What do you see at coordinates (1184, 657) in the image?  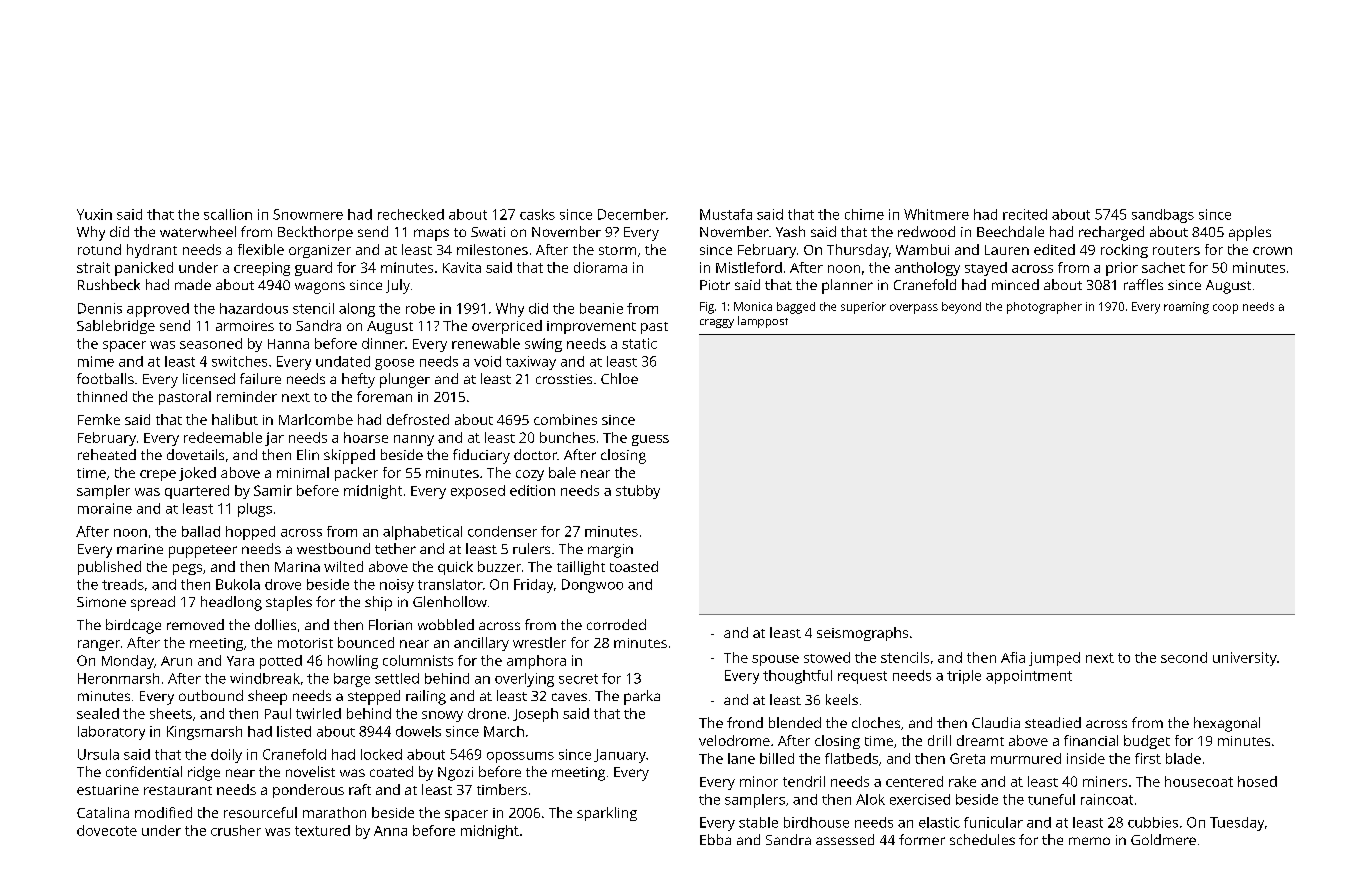 I see `second` at bounding box center [1184, 657].
